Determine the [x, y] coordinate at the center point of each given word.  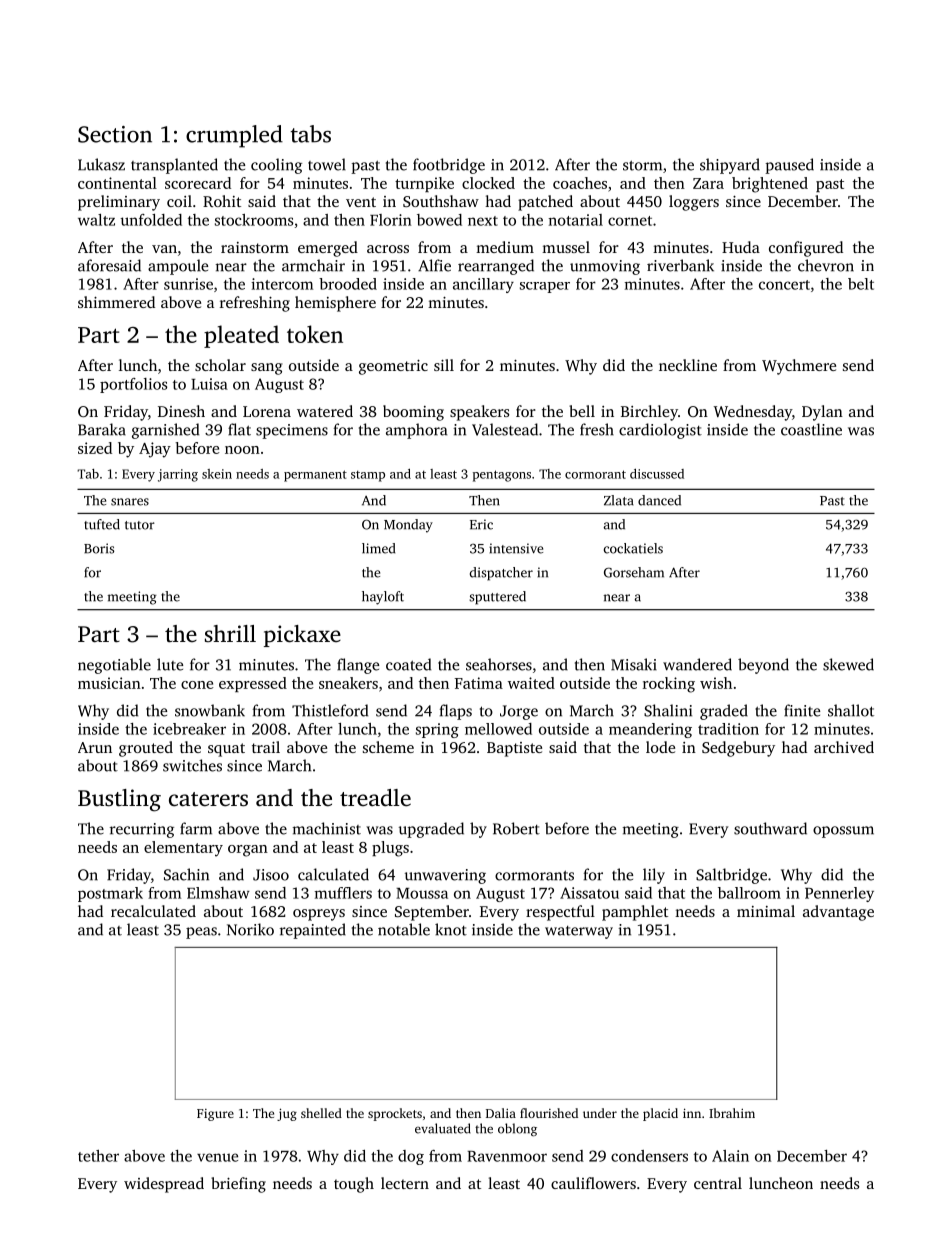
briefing [238, 1185]
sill [444, 365]
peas [201, 933]
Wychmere [799, 367]
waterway [579, 932]
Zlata [619, 500]
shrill [230, 633]
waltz [96, 220]
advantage [838, 913]
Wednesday [753, 413]
